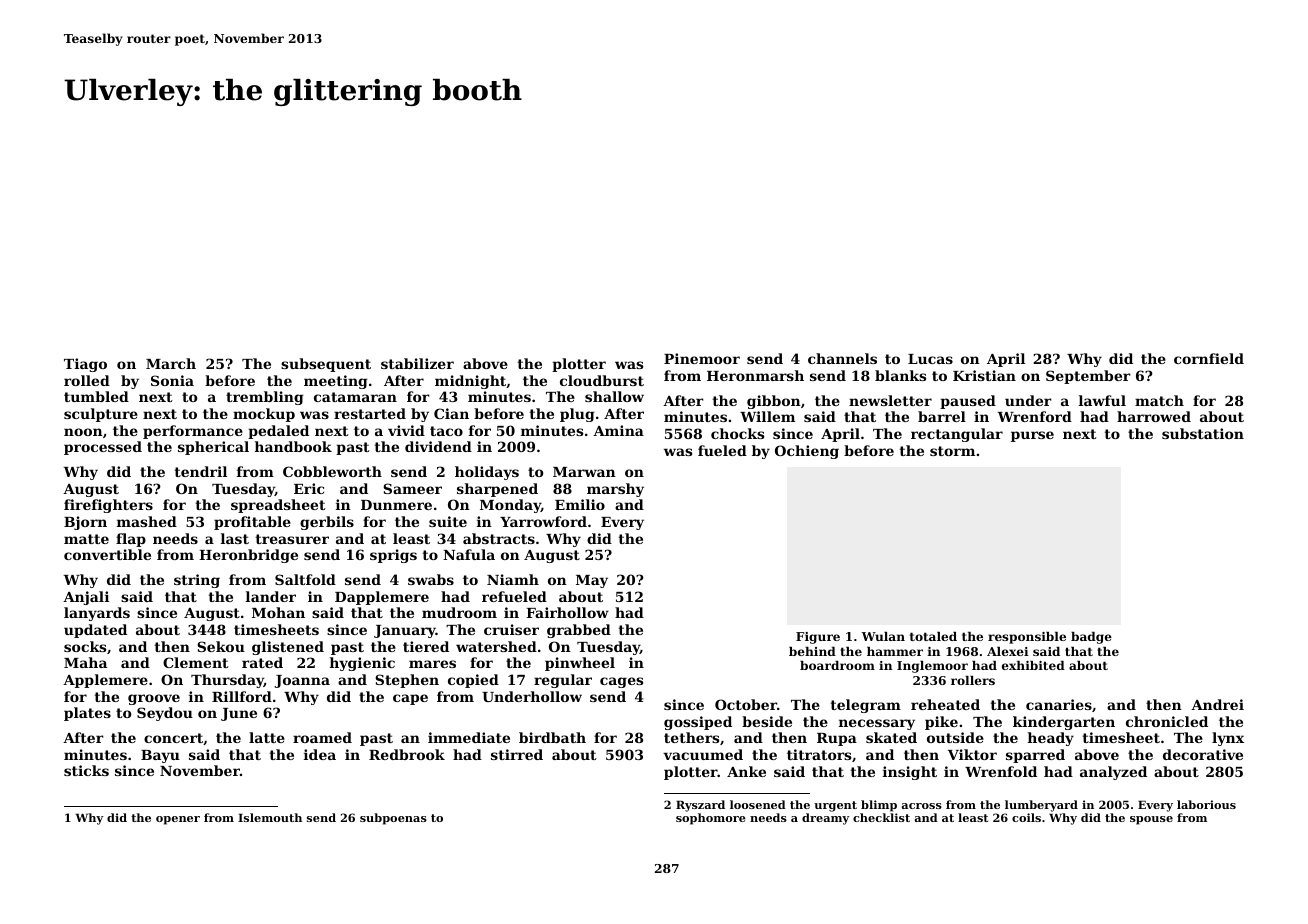  I want to click on storm, so click(952, 451).
